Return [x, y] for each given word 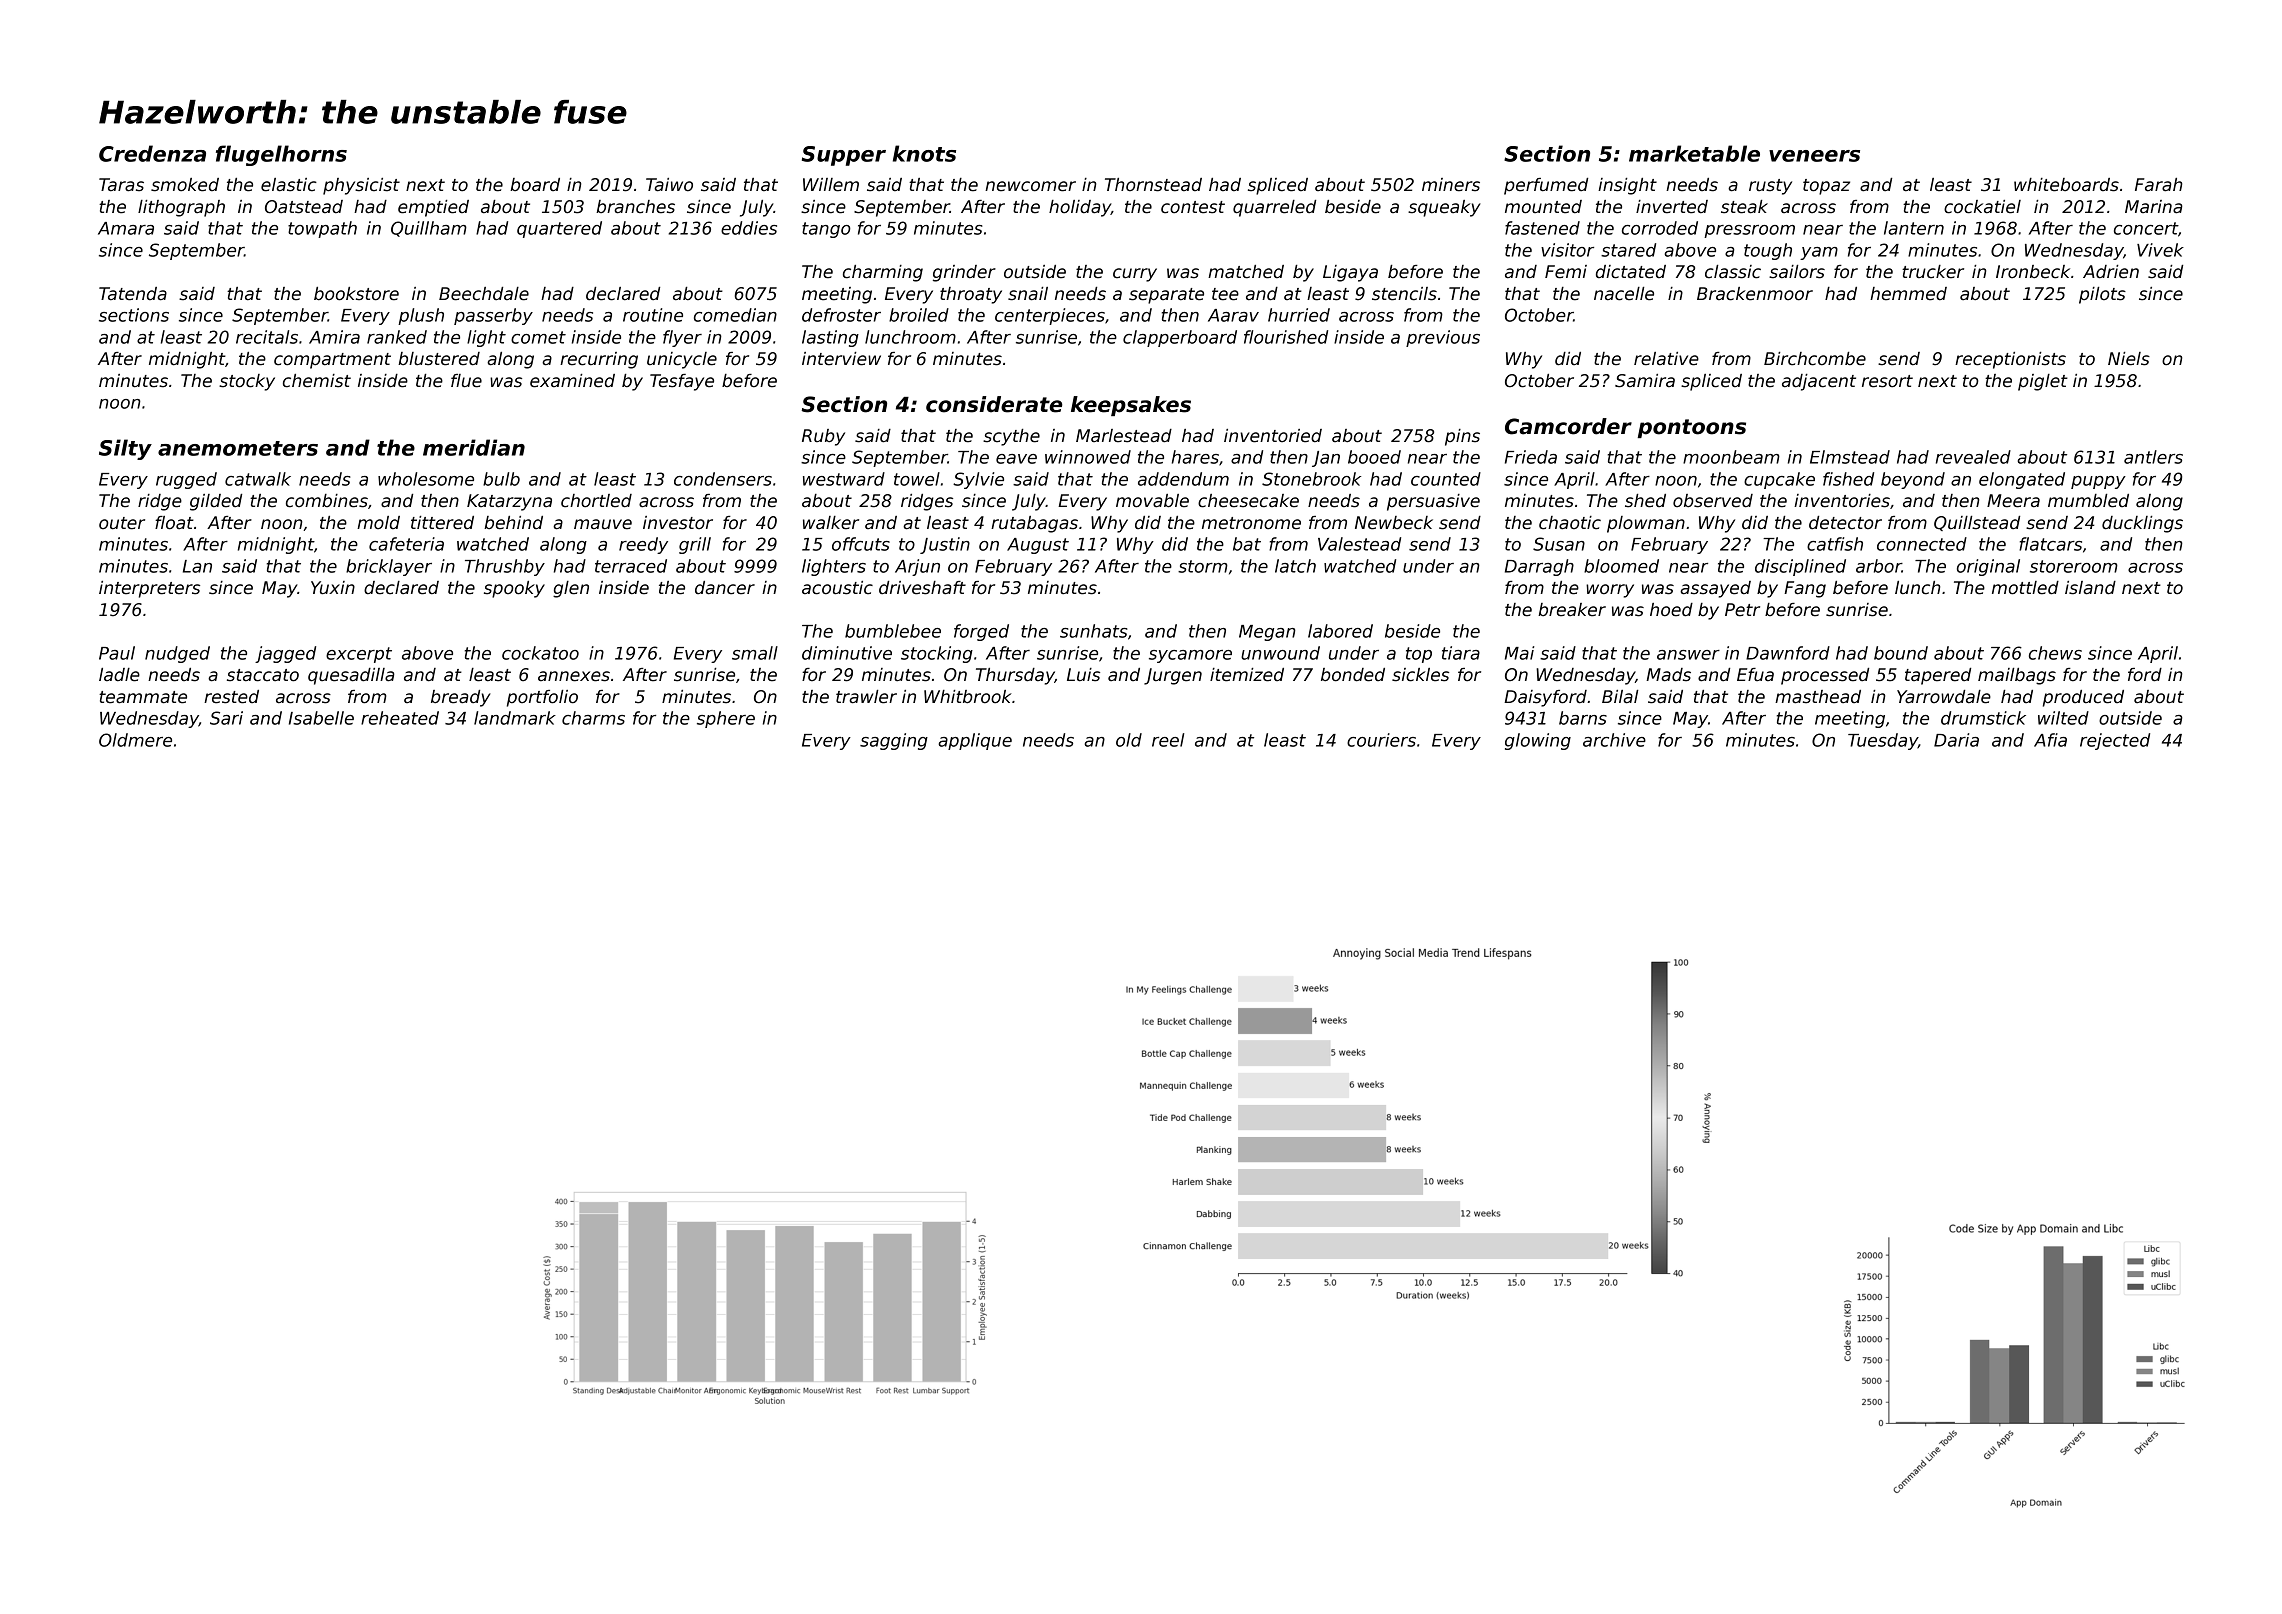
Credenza [152, 153]
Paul [117, 653]
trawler [866, 697]
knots [924, 153]
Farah [2159, 185]
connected [1922, 544]
